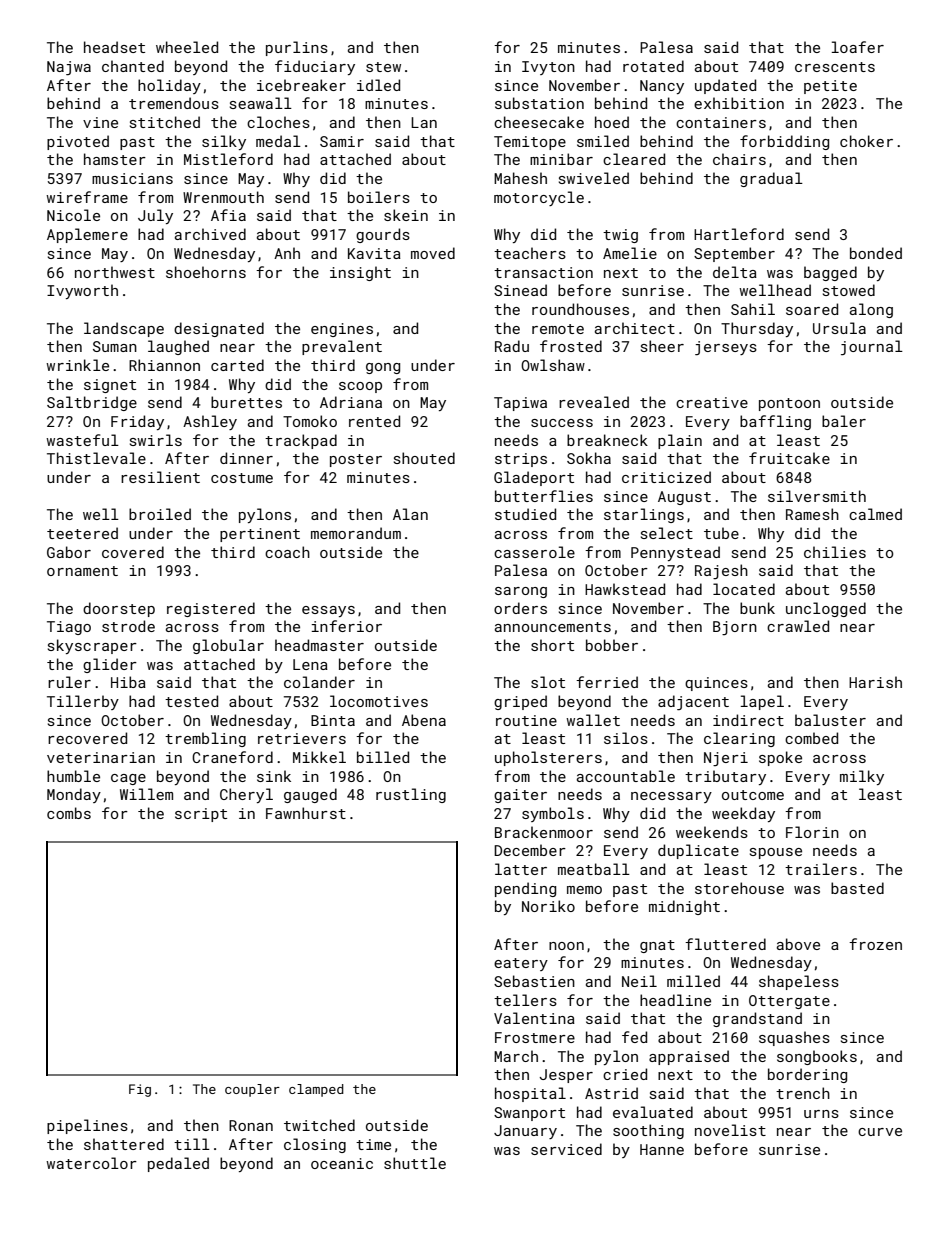 The width and height of the page is (952, 1233). Describe the element at coordinates (91, 1163) in the page. I see `watercolor` at that location.
